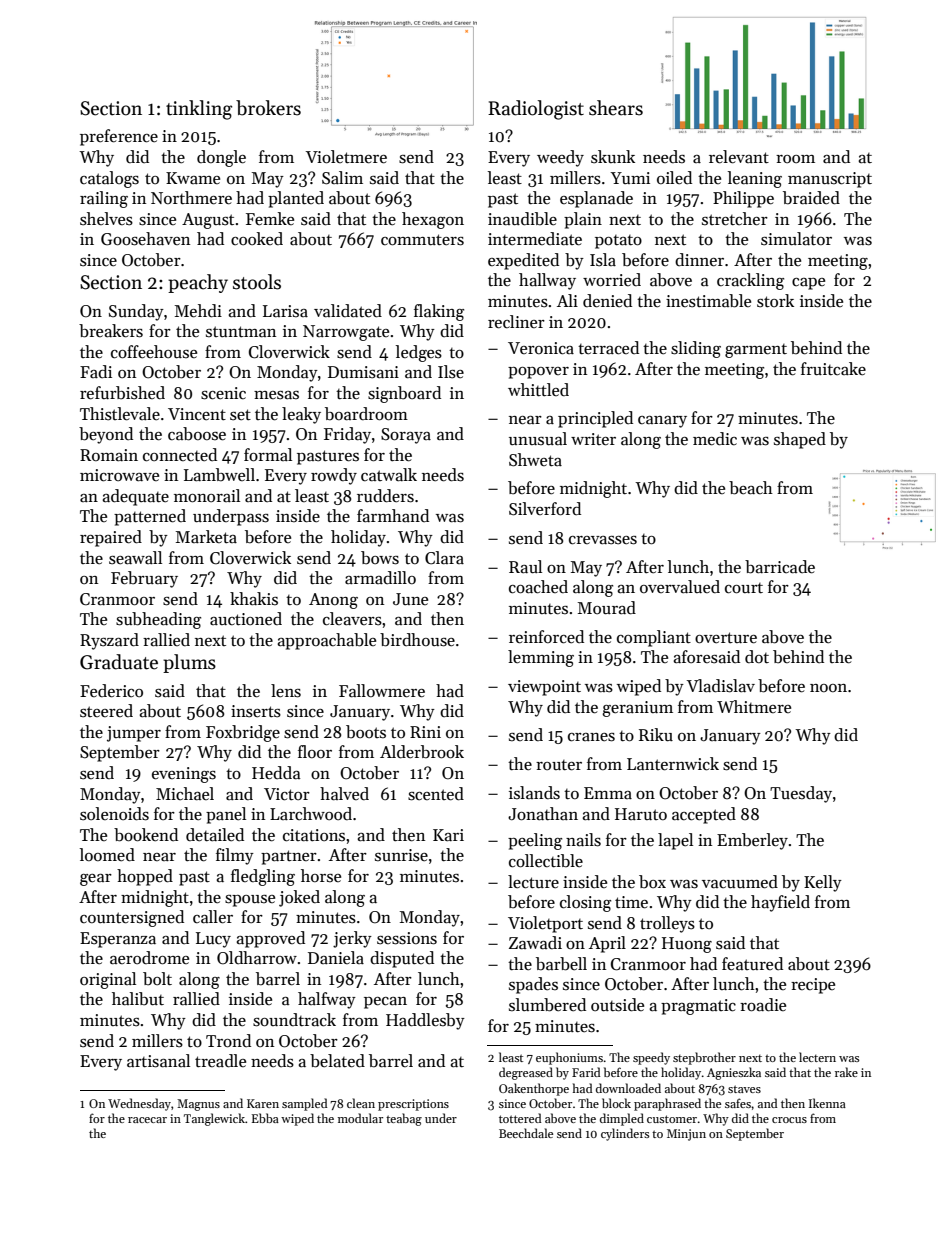  What do you see at coordinates (268, 108) in the screenshot?
I see `brokers` at bounding box center [268, 108].
